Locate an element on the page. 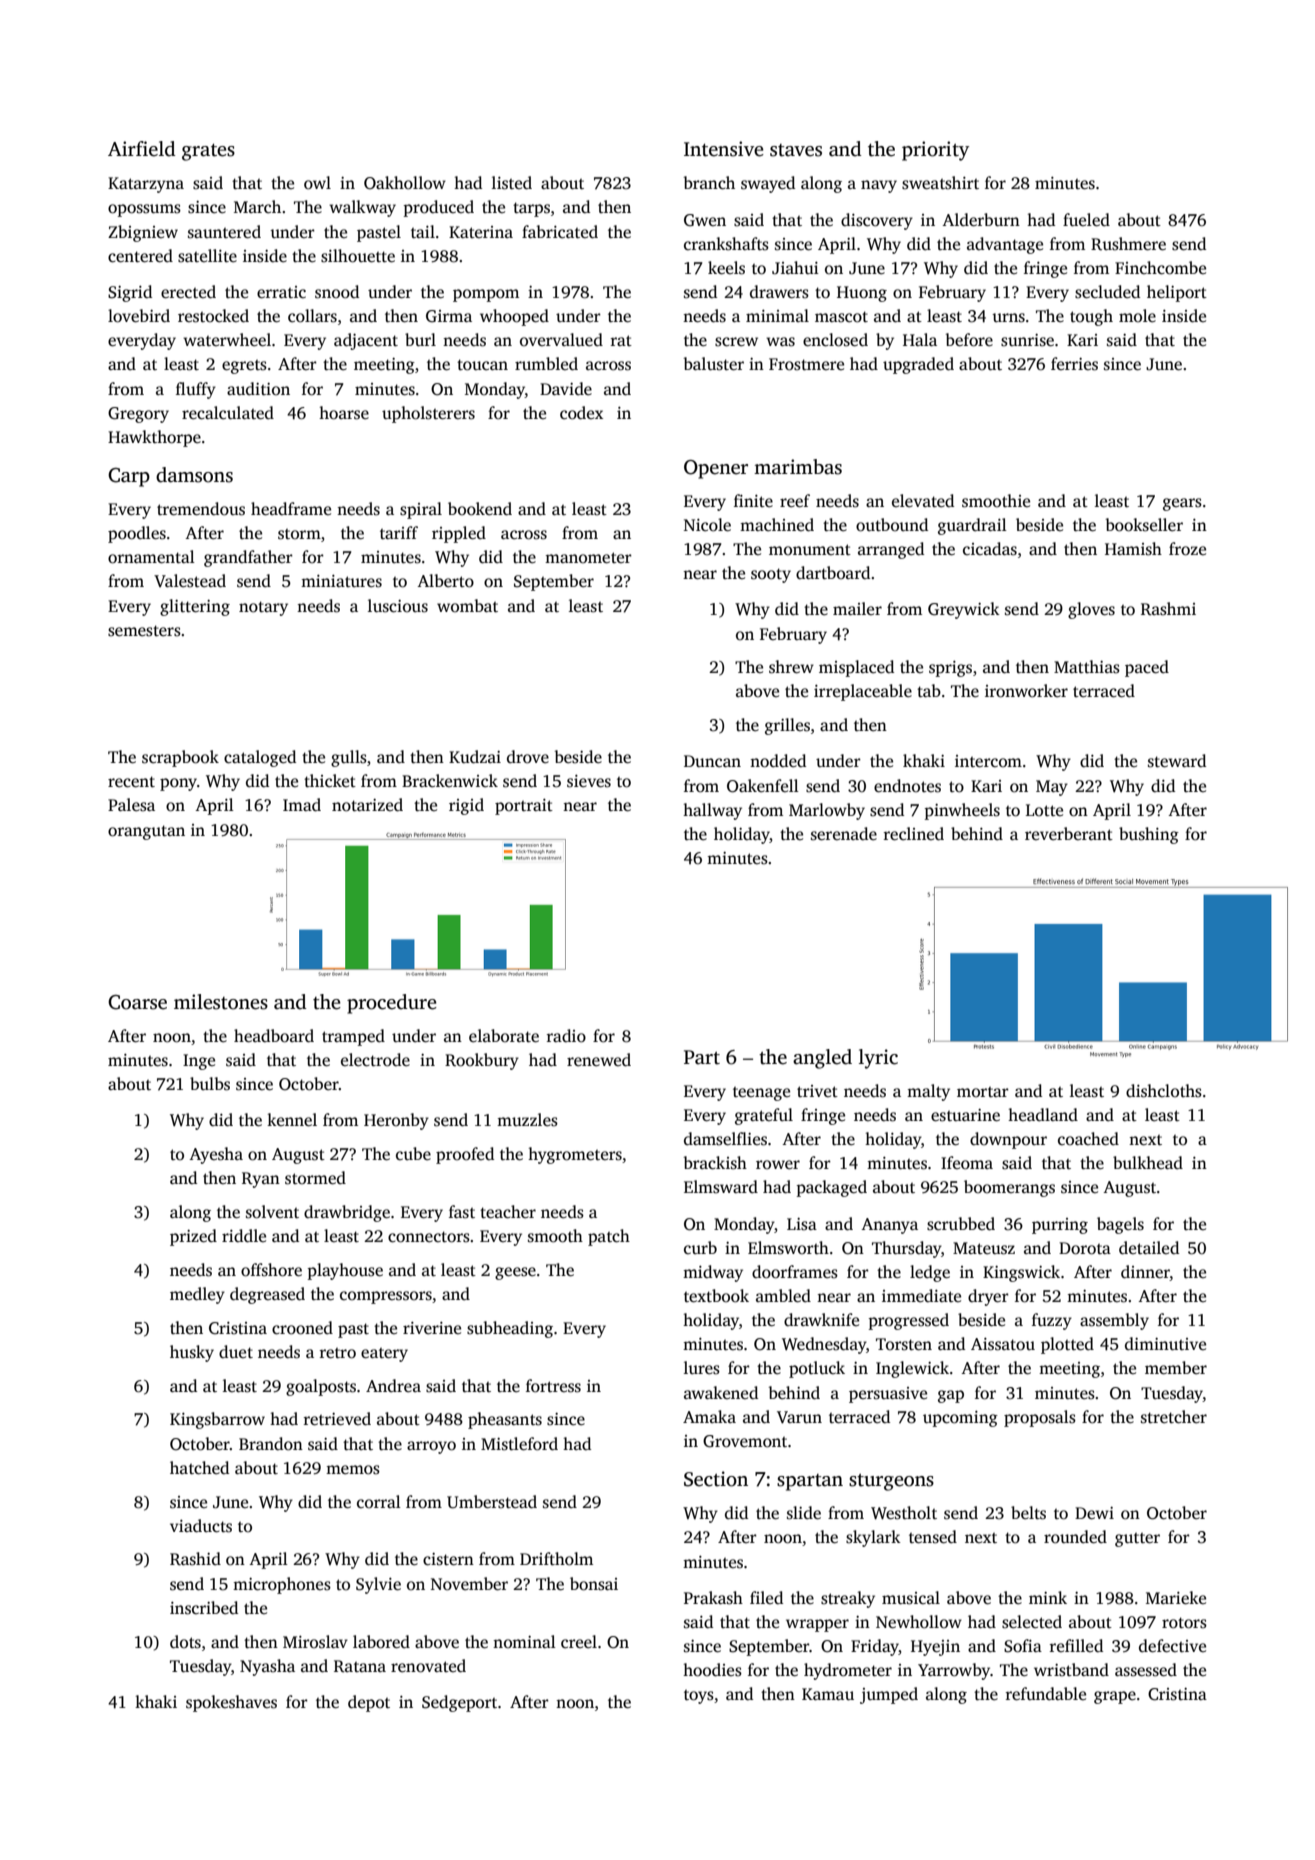  semesters is located at coordinates (144, 631).
